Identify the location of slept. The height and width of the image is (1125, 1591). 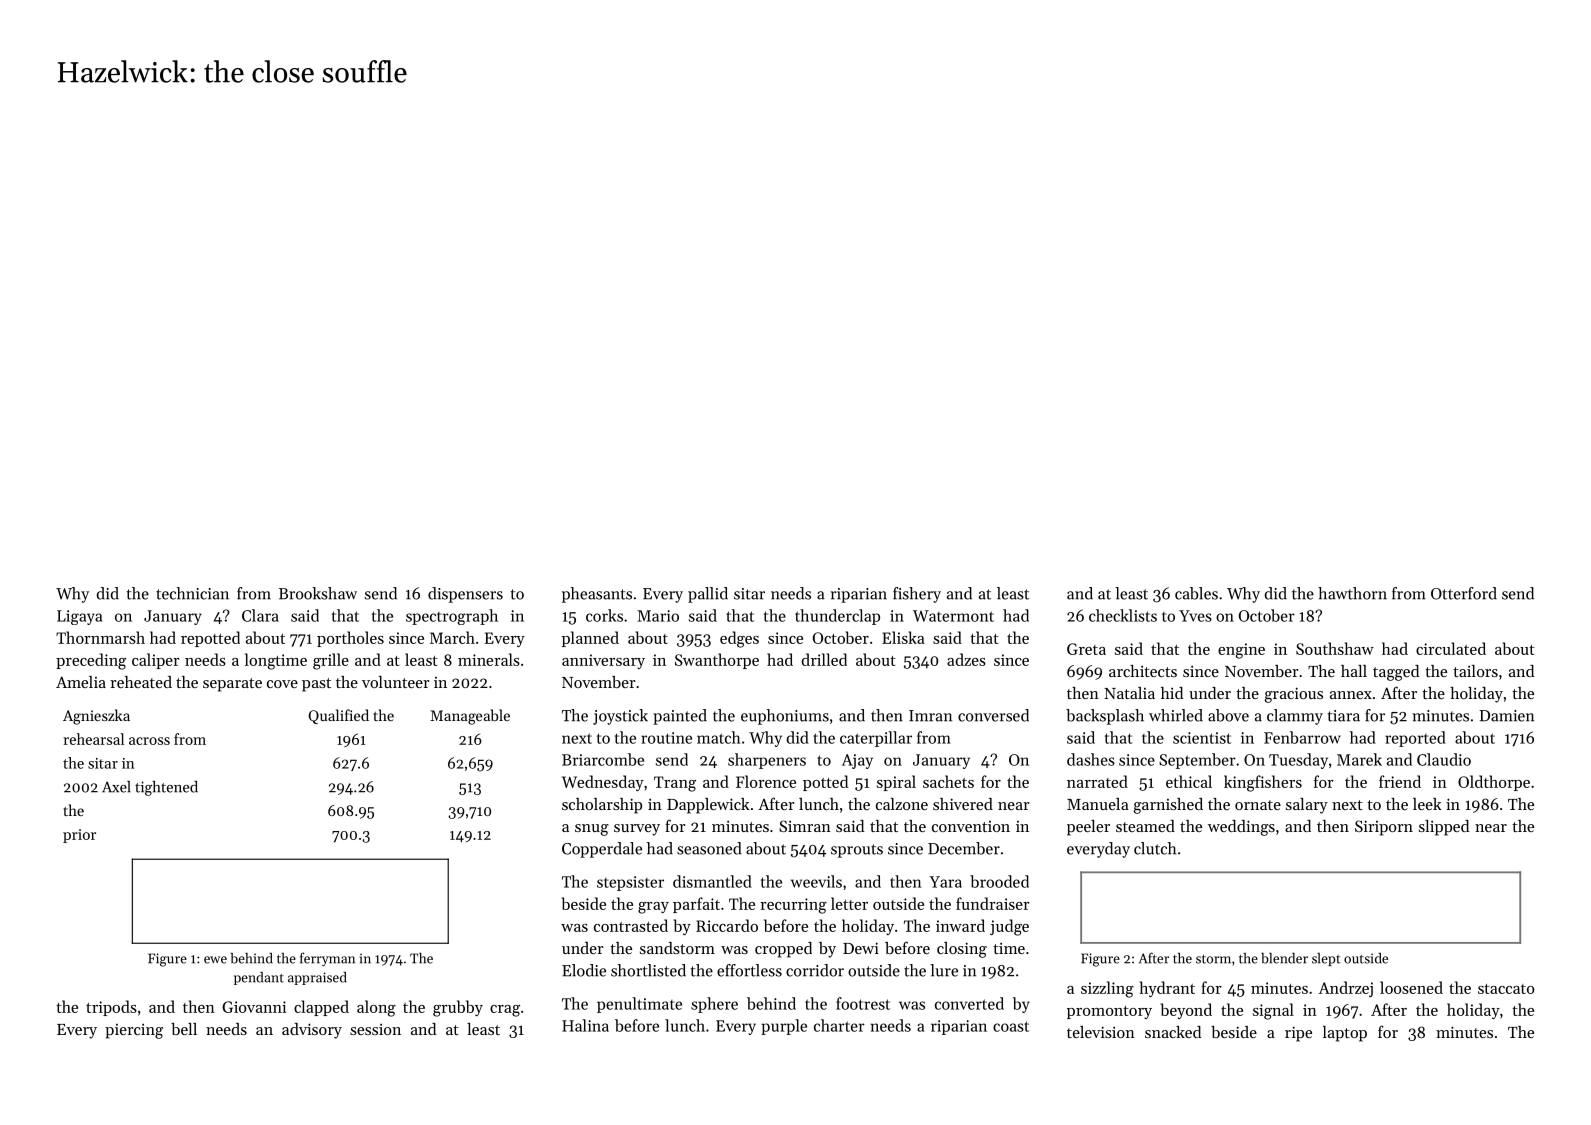
(1326, 959).
